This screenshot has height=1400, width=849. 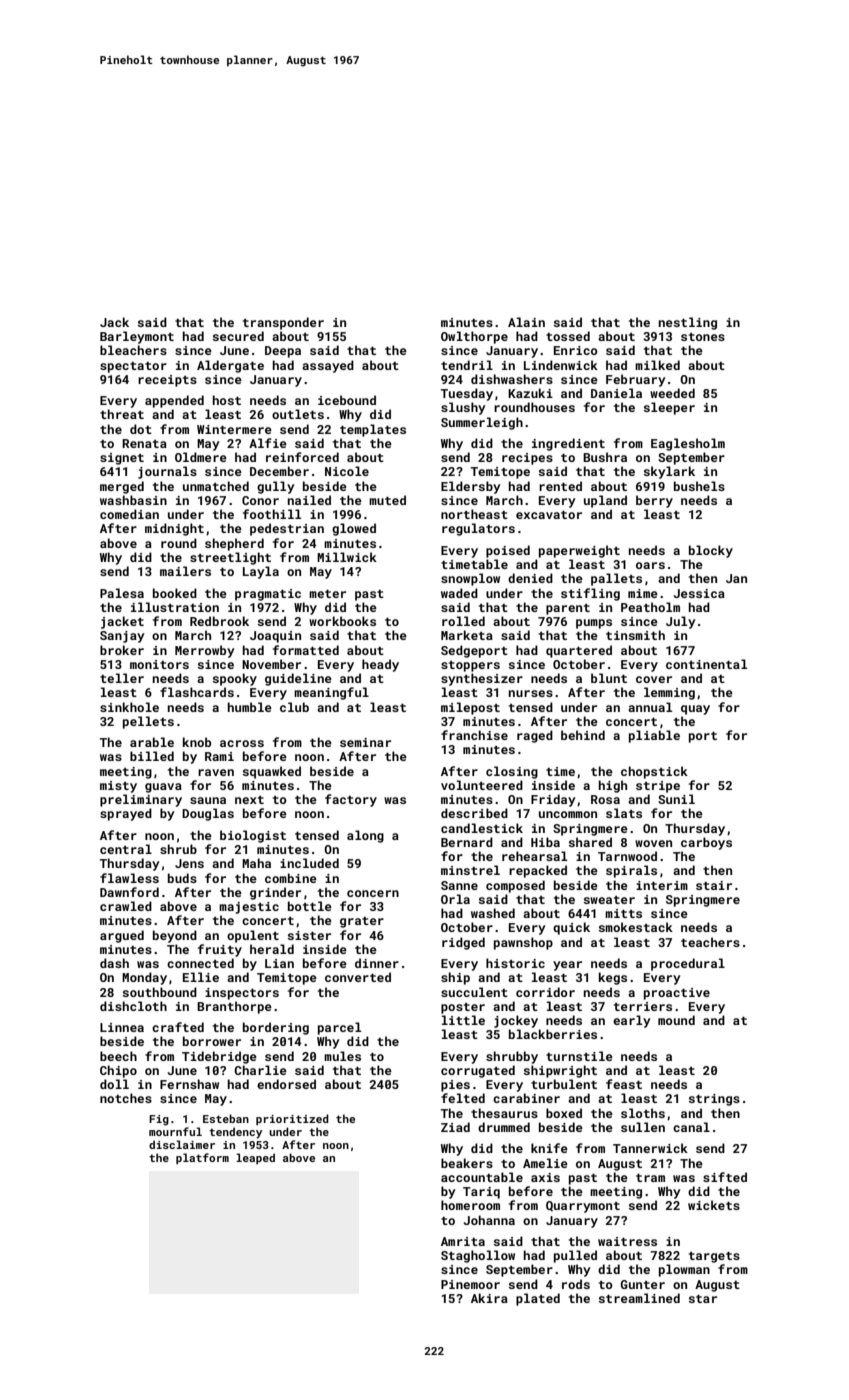 What do you see at coordinates (235, 1133) in the screenshot?
I see `tendency` at bounding box center [235, 1133].
